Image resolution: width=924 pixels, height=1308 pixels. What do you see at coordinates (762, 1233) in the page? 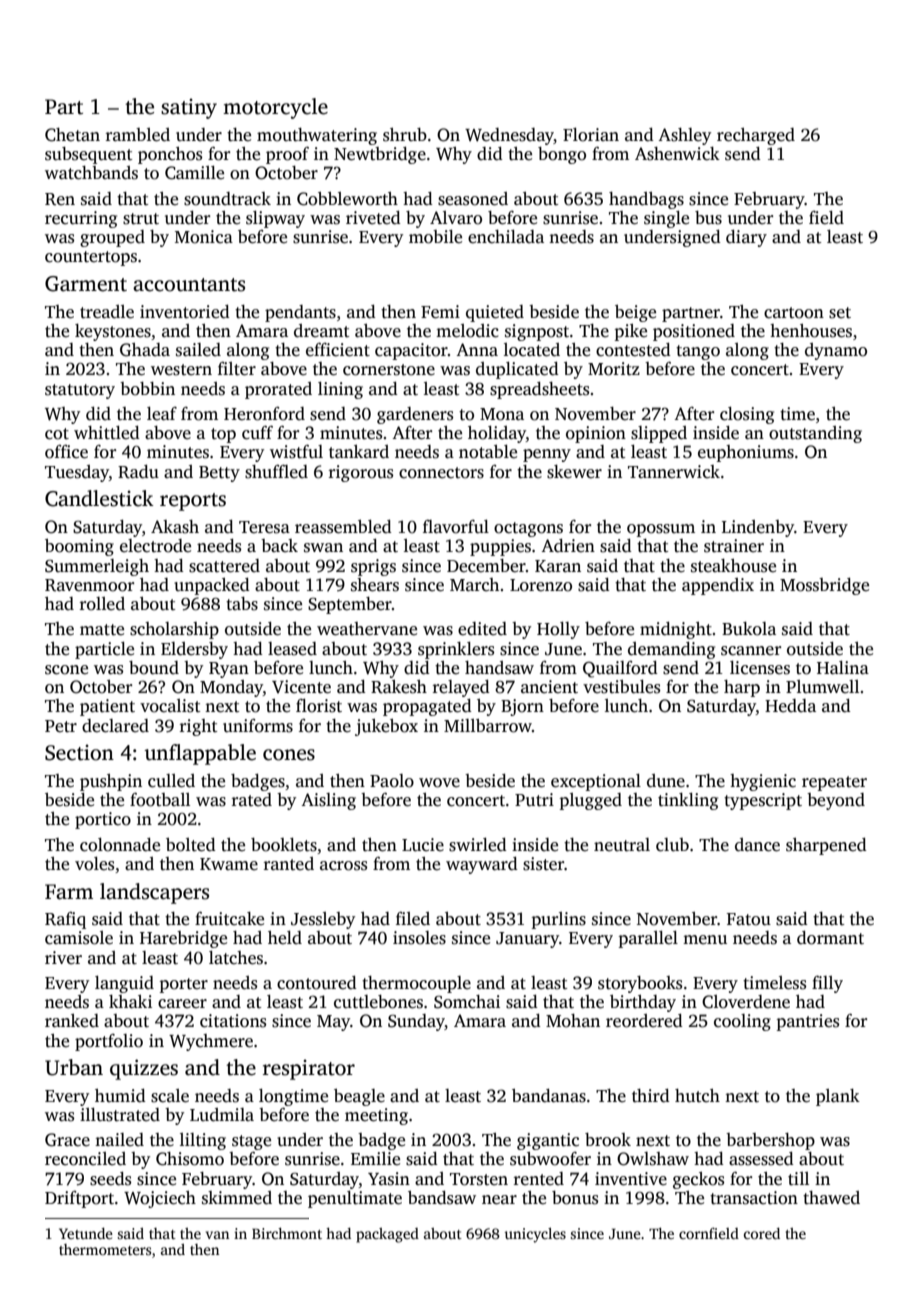
I see `cored` at bounding box center [762, 1233].
